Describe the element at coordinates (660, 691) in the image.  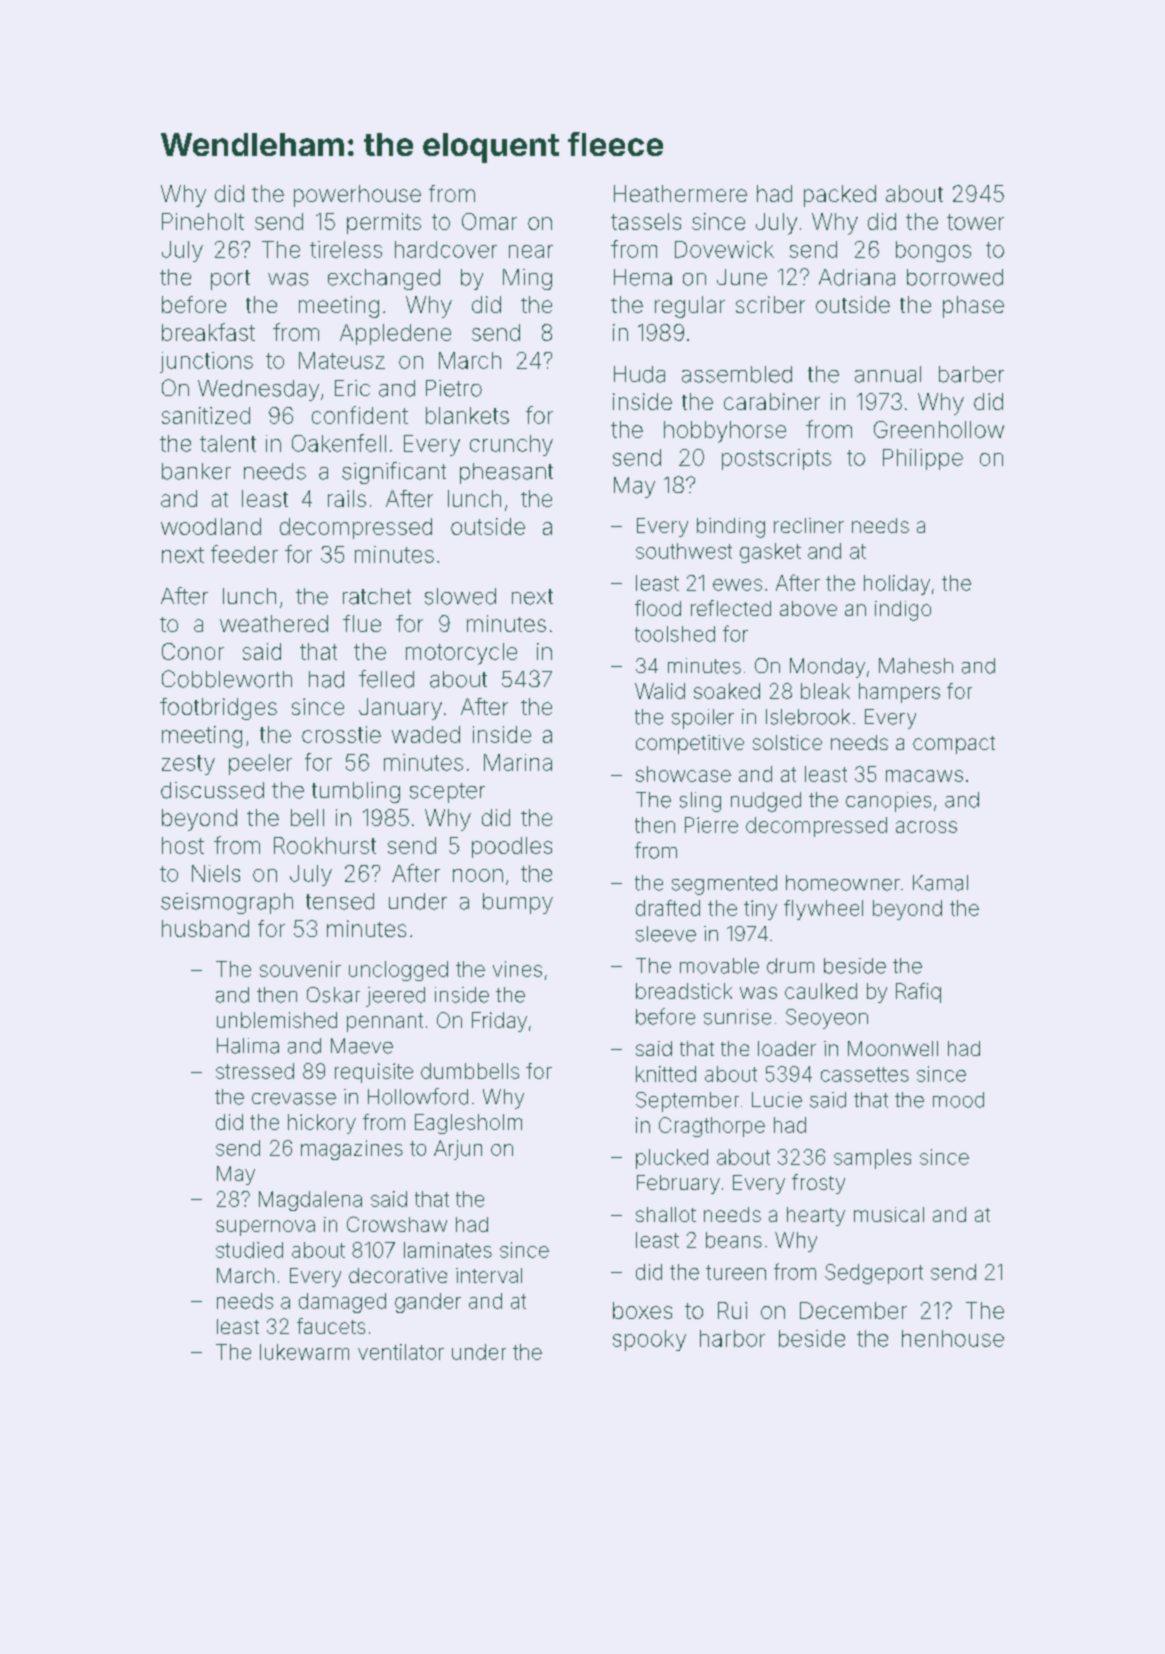
I see `Walid` at that location.
